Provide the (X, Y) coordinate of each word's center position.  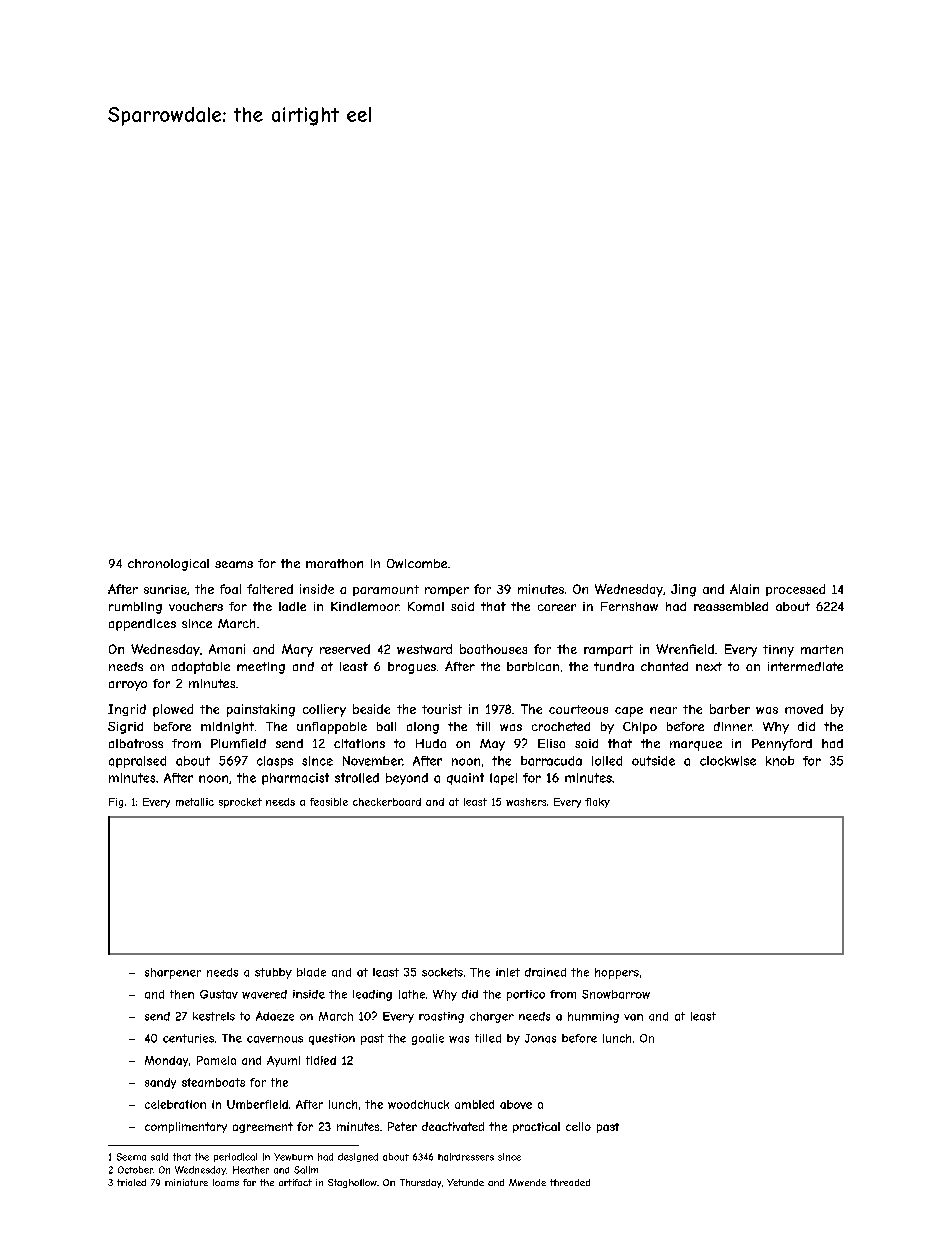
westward (424, 649)
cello (578, 1126)
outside (653, 761)
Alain (744, 589)
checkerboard (387, 802)
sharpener (173, 973)
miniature (186, 1182)
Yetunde (465, 1182)
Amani (227, 649)
